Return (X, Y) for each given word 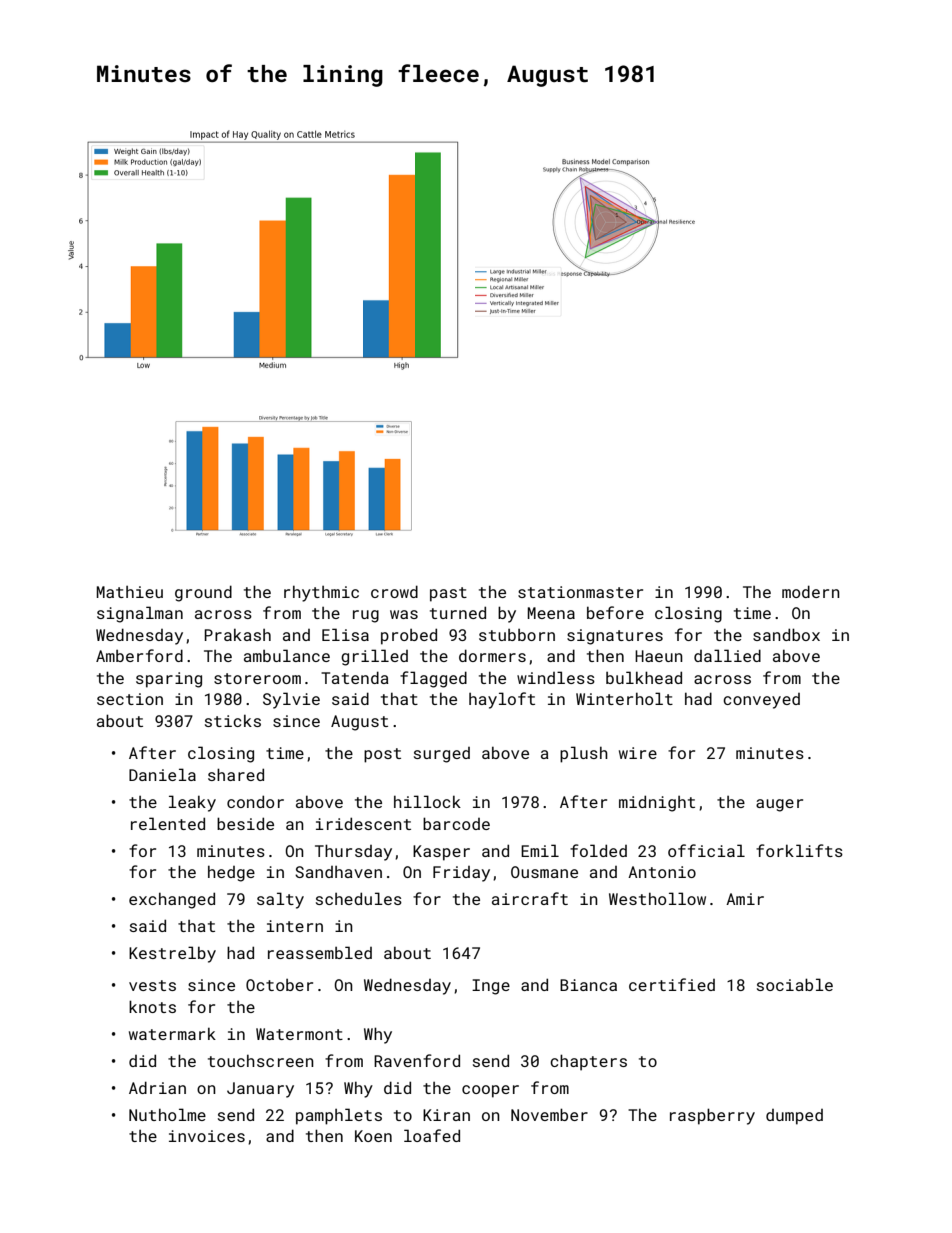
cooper (490, 1091)
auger (779, 805)
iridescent (363, 823)
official (706, 850)
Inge (491, 987)
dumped (794, 1117)
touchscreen (261, 1061)
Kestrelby (172, 954)
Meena (551, 613)
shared (236, 774)
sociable (795, 984)
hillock (427, 801)
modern (811, 591)
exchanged (172, 900)
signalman (140, 614)
